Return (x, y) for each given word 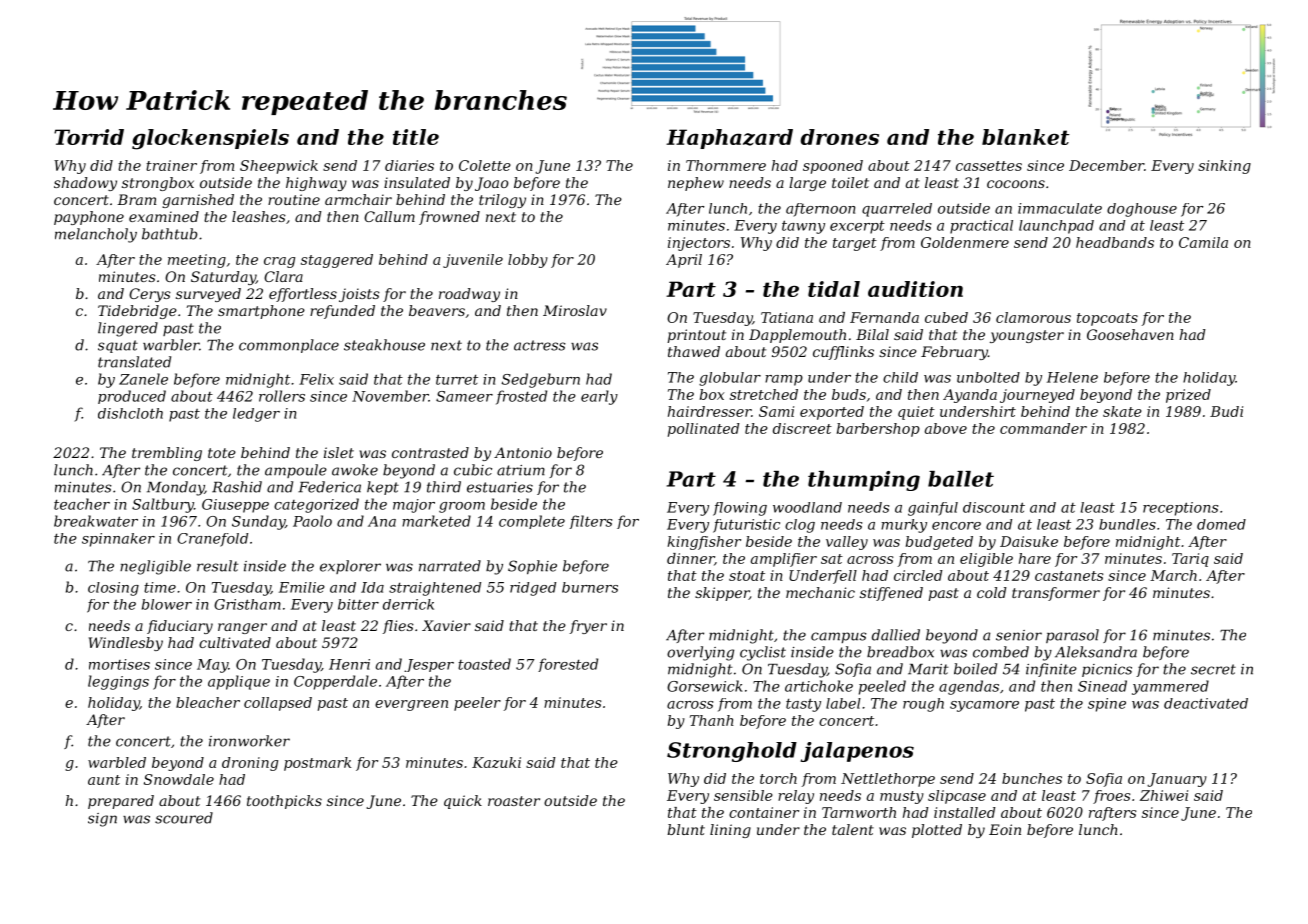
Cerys (150, 295)
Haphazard (729, 139)
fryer (588, 627)
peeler (477, 704)
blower (167, 604)
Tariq (1190, 560)
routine (294, 199)
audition (915, 289)
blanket (1026, 137)
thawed (694, 351)
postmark (317, 764)
